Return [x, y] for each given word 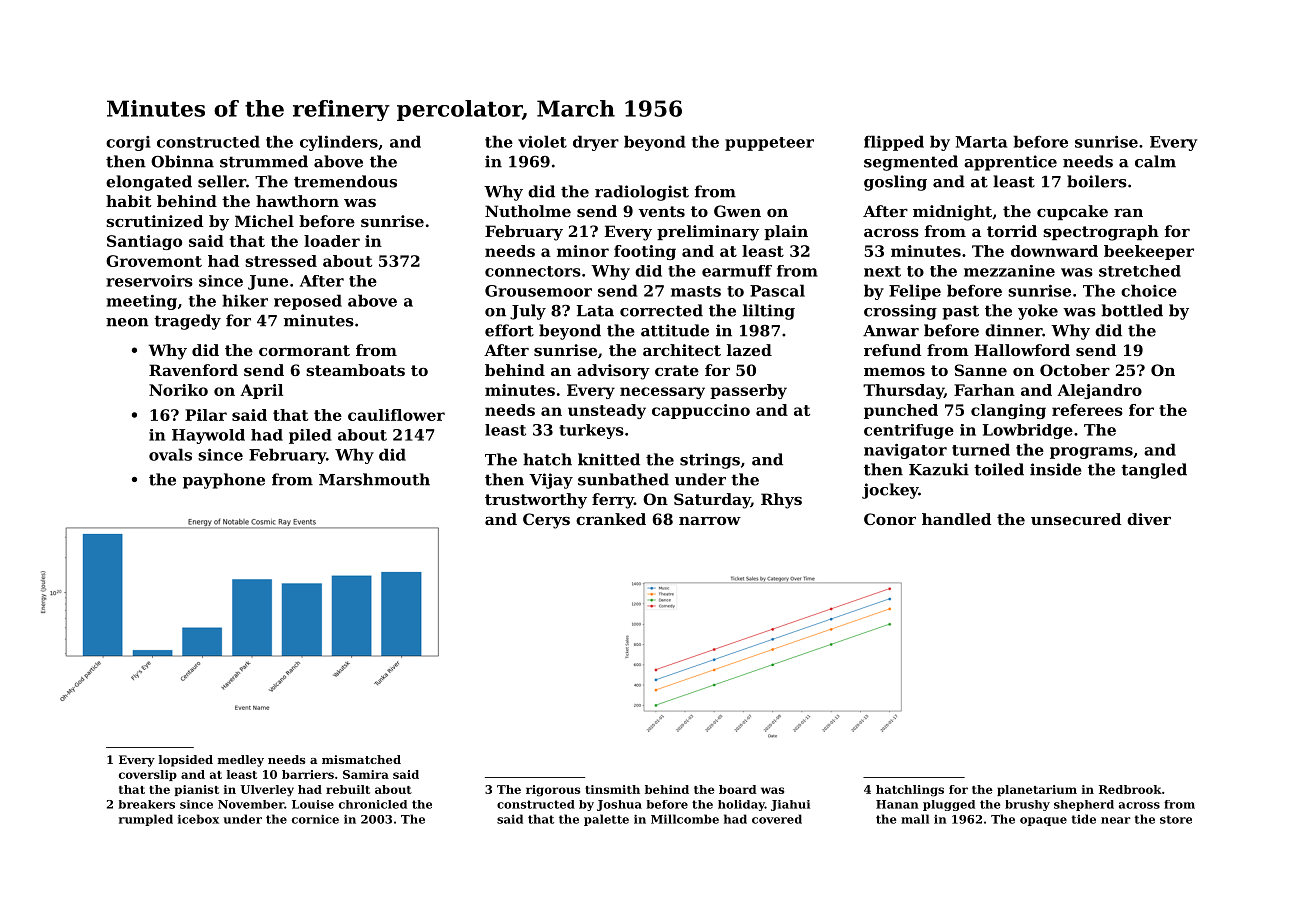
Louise [313, 804]
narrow [710, 520]
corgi [128, 143]
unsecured [1076, 519]
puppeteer [769, 144]
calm [1155, 161]
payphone [224, 481]
